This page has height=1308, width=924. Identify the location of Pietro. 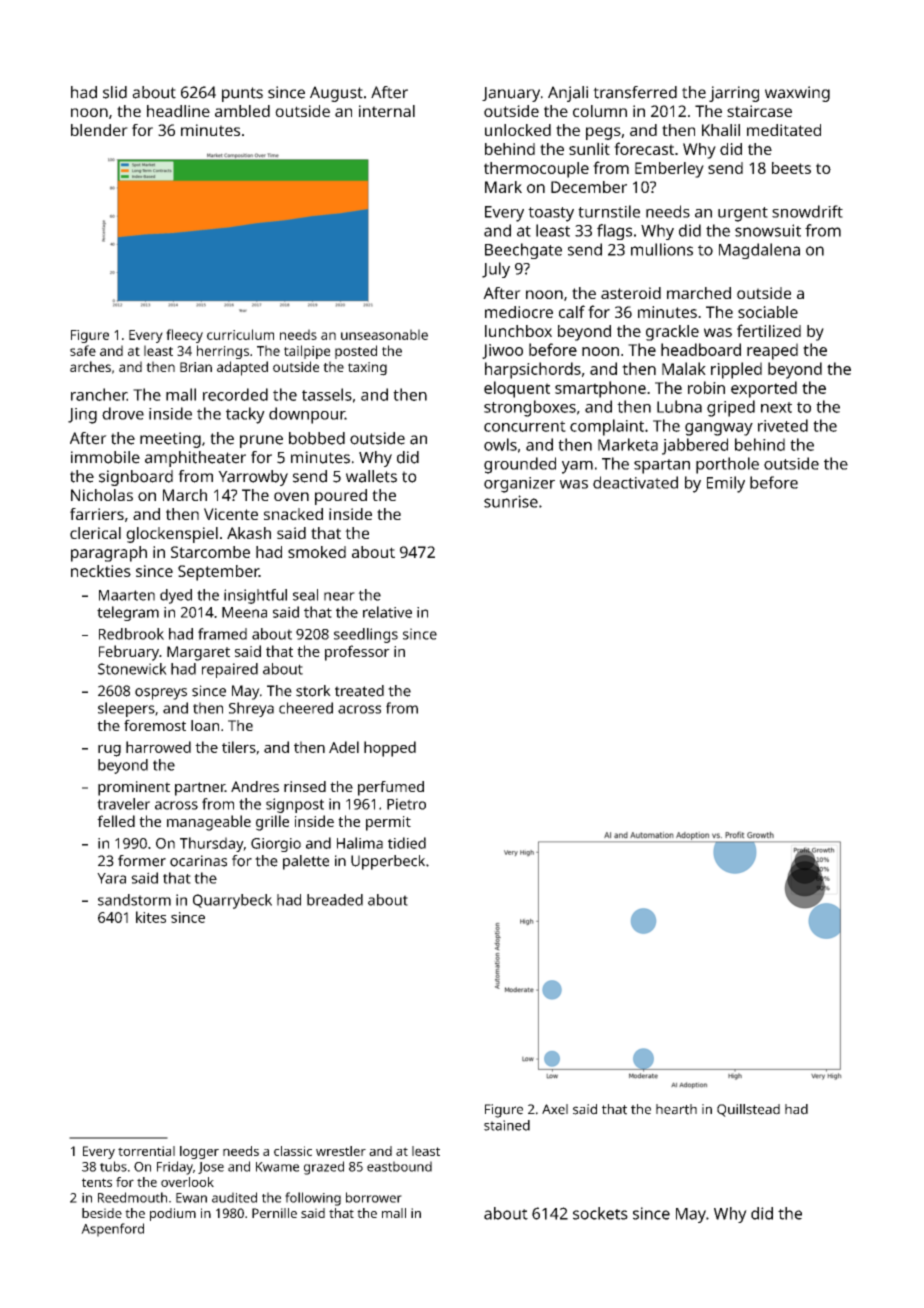
(406, 804).
